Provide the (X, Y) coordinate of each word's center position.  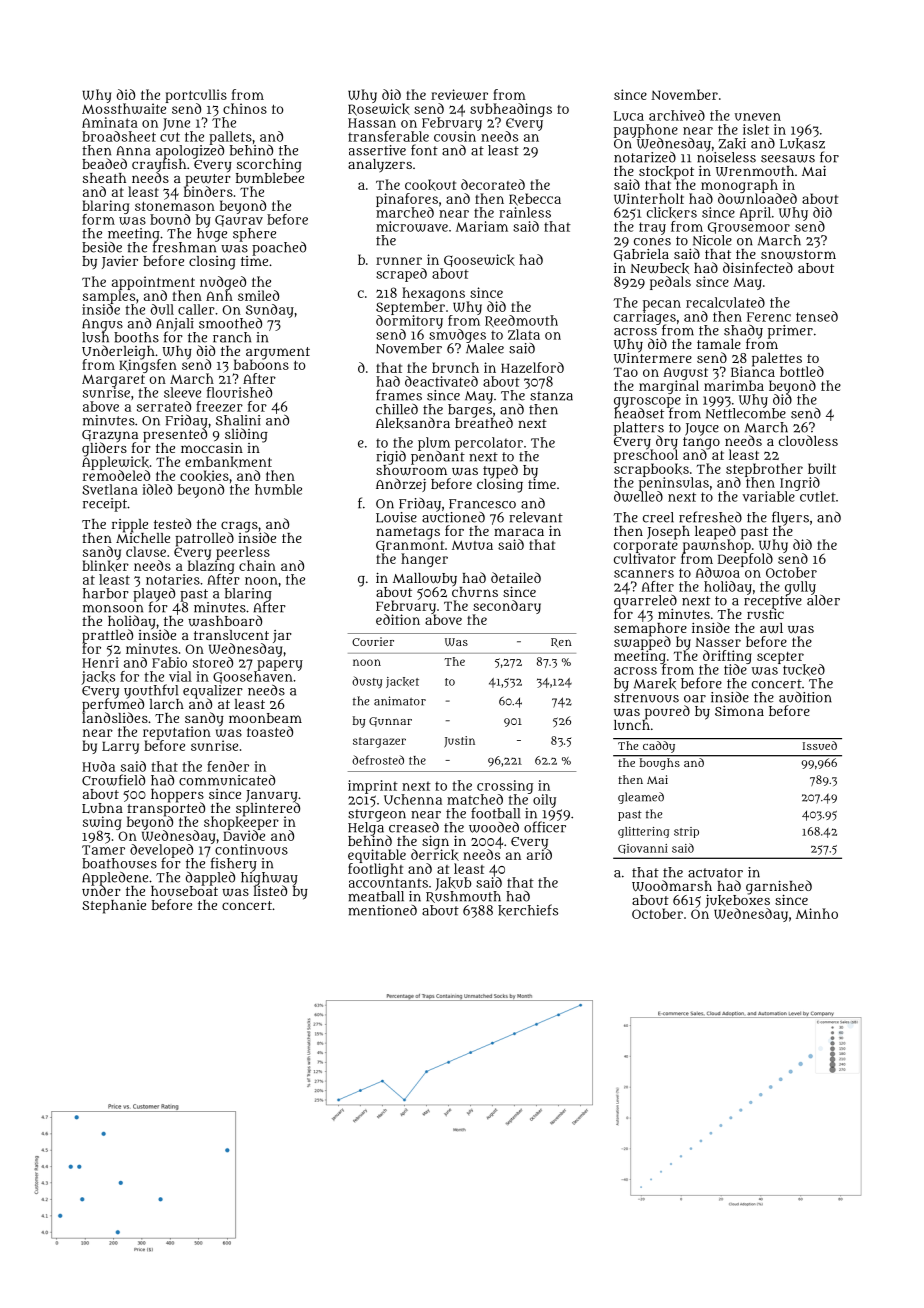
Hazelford (532, 367)
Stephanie (114, 907)
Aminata (110, 122)
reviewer (459, 94)
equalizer (213, 692)
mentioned (382, 910)
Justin (459, 742)
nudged (223, 283)
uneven (758, 117)
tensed (817, 316)
